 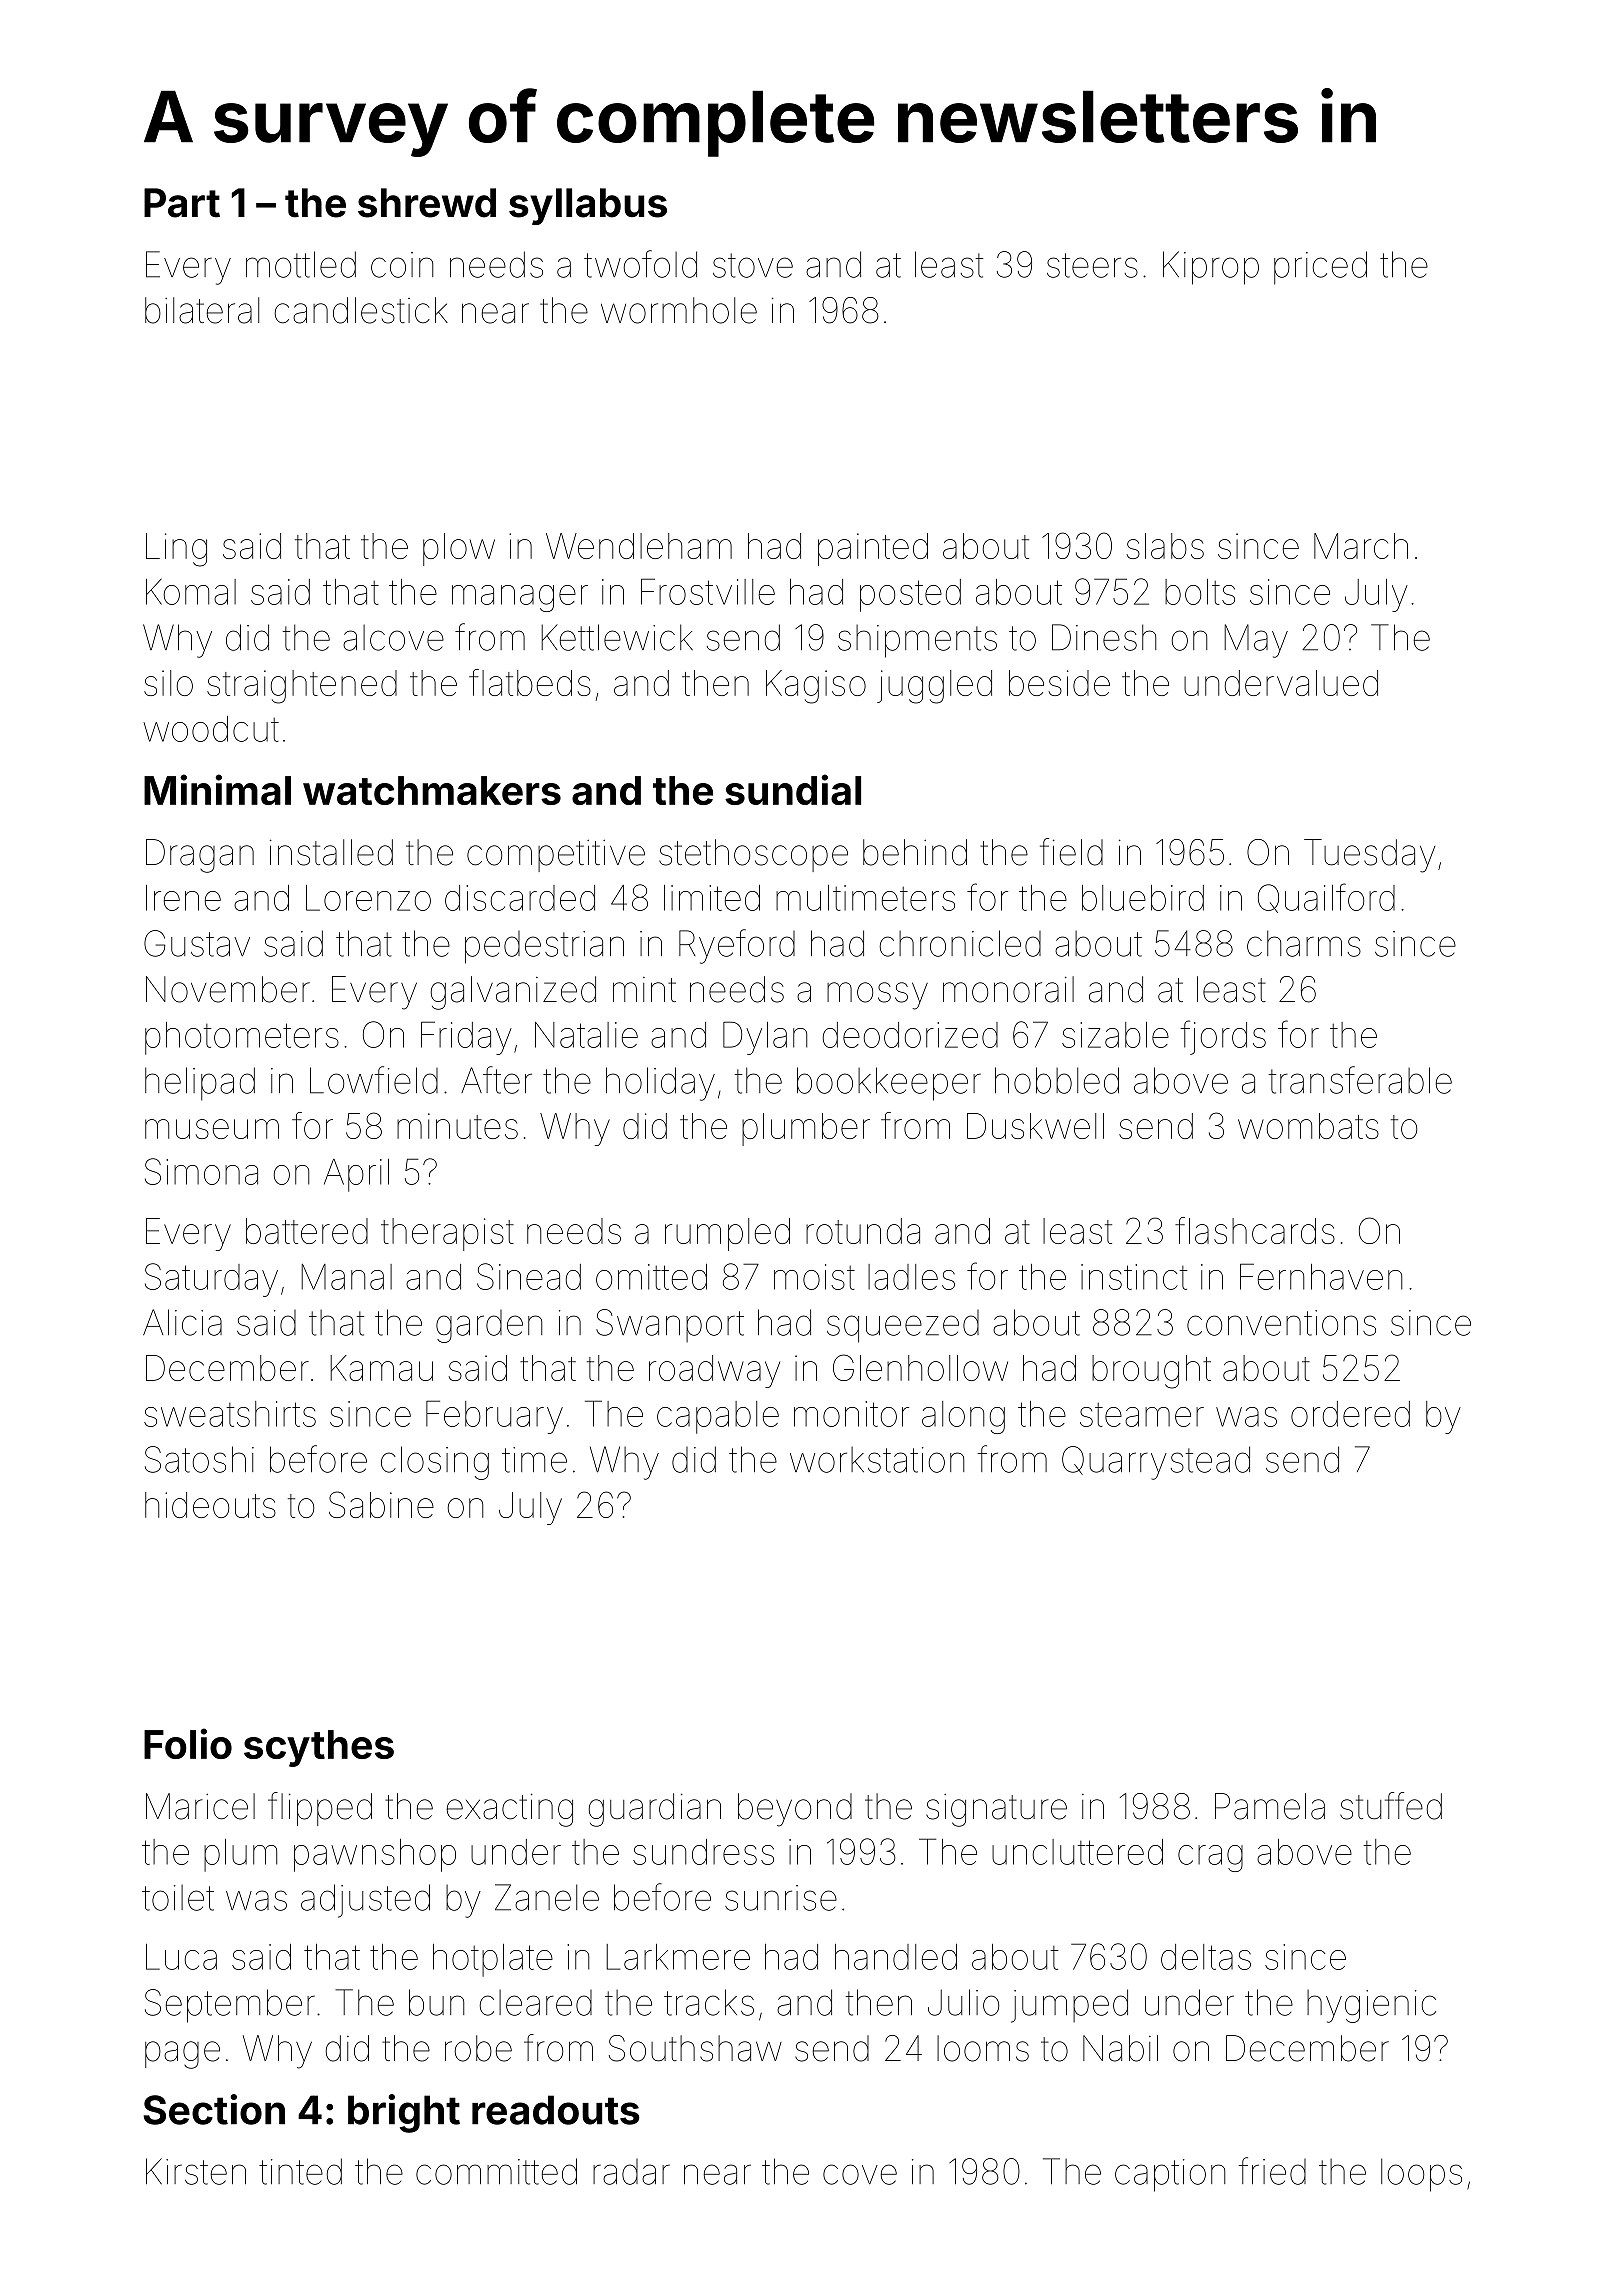 What do you see at coordinates (182, 203) in the screenshot?
I see `Part` at bounding box center [182, 203].
